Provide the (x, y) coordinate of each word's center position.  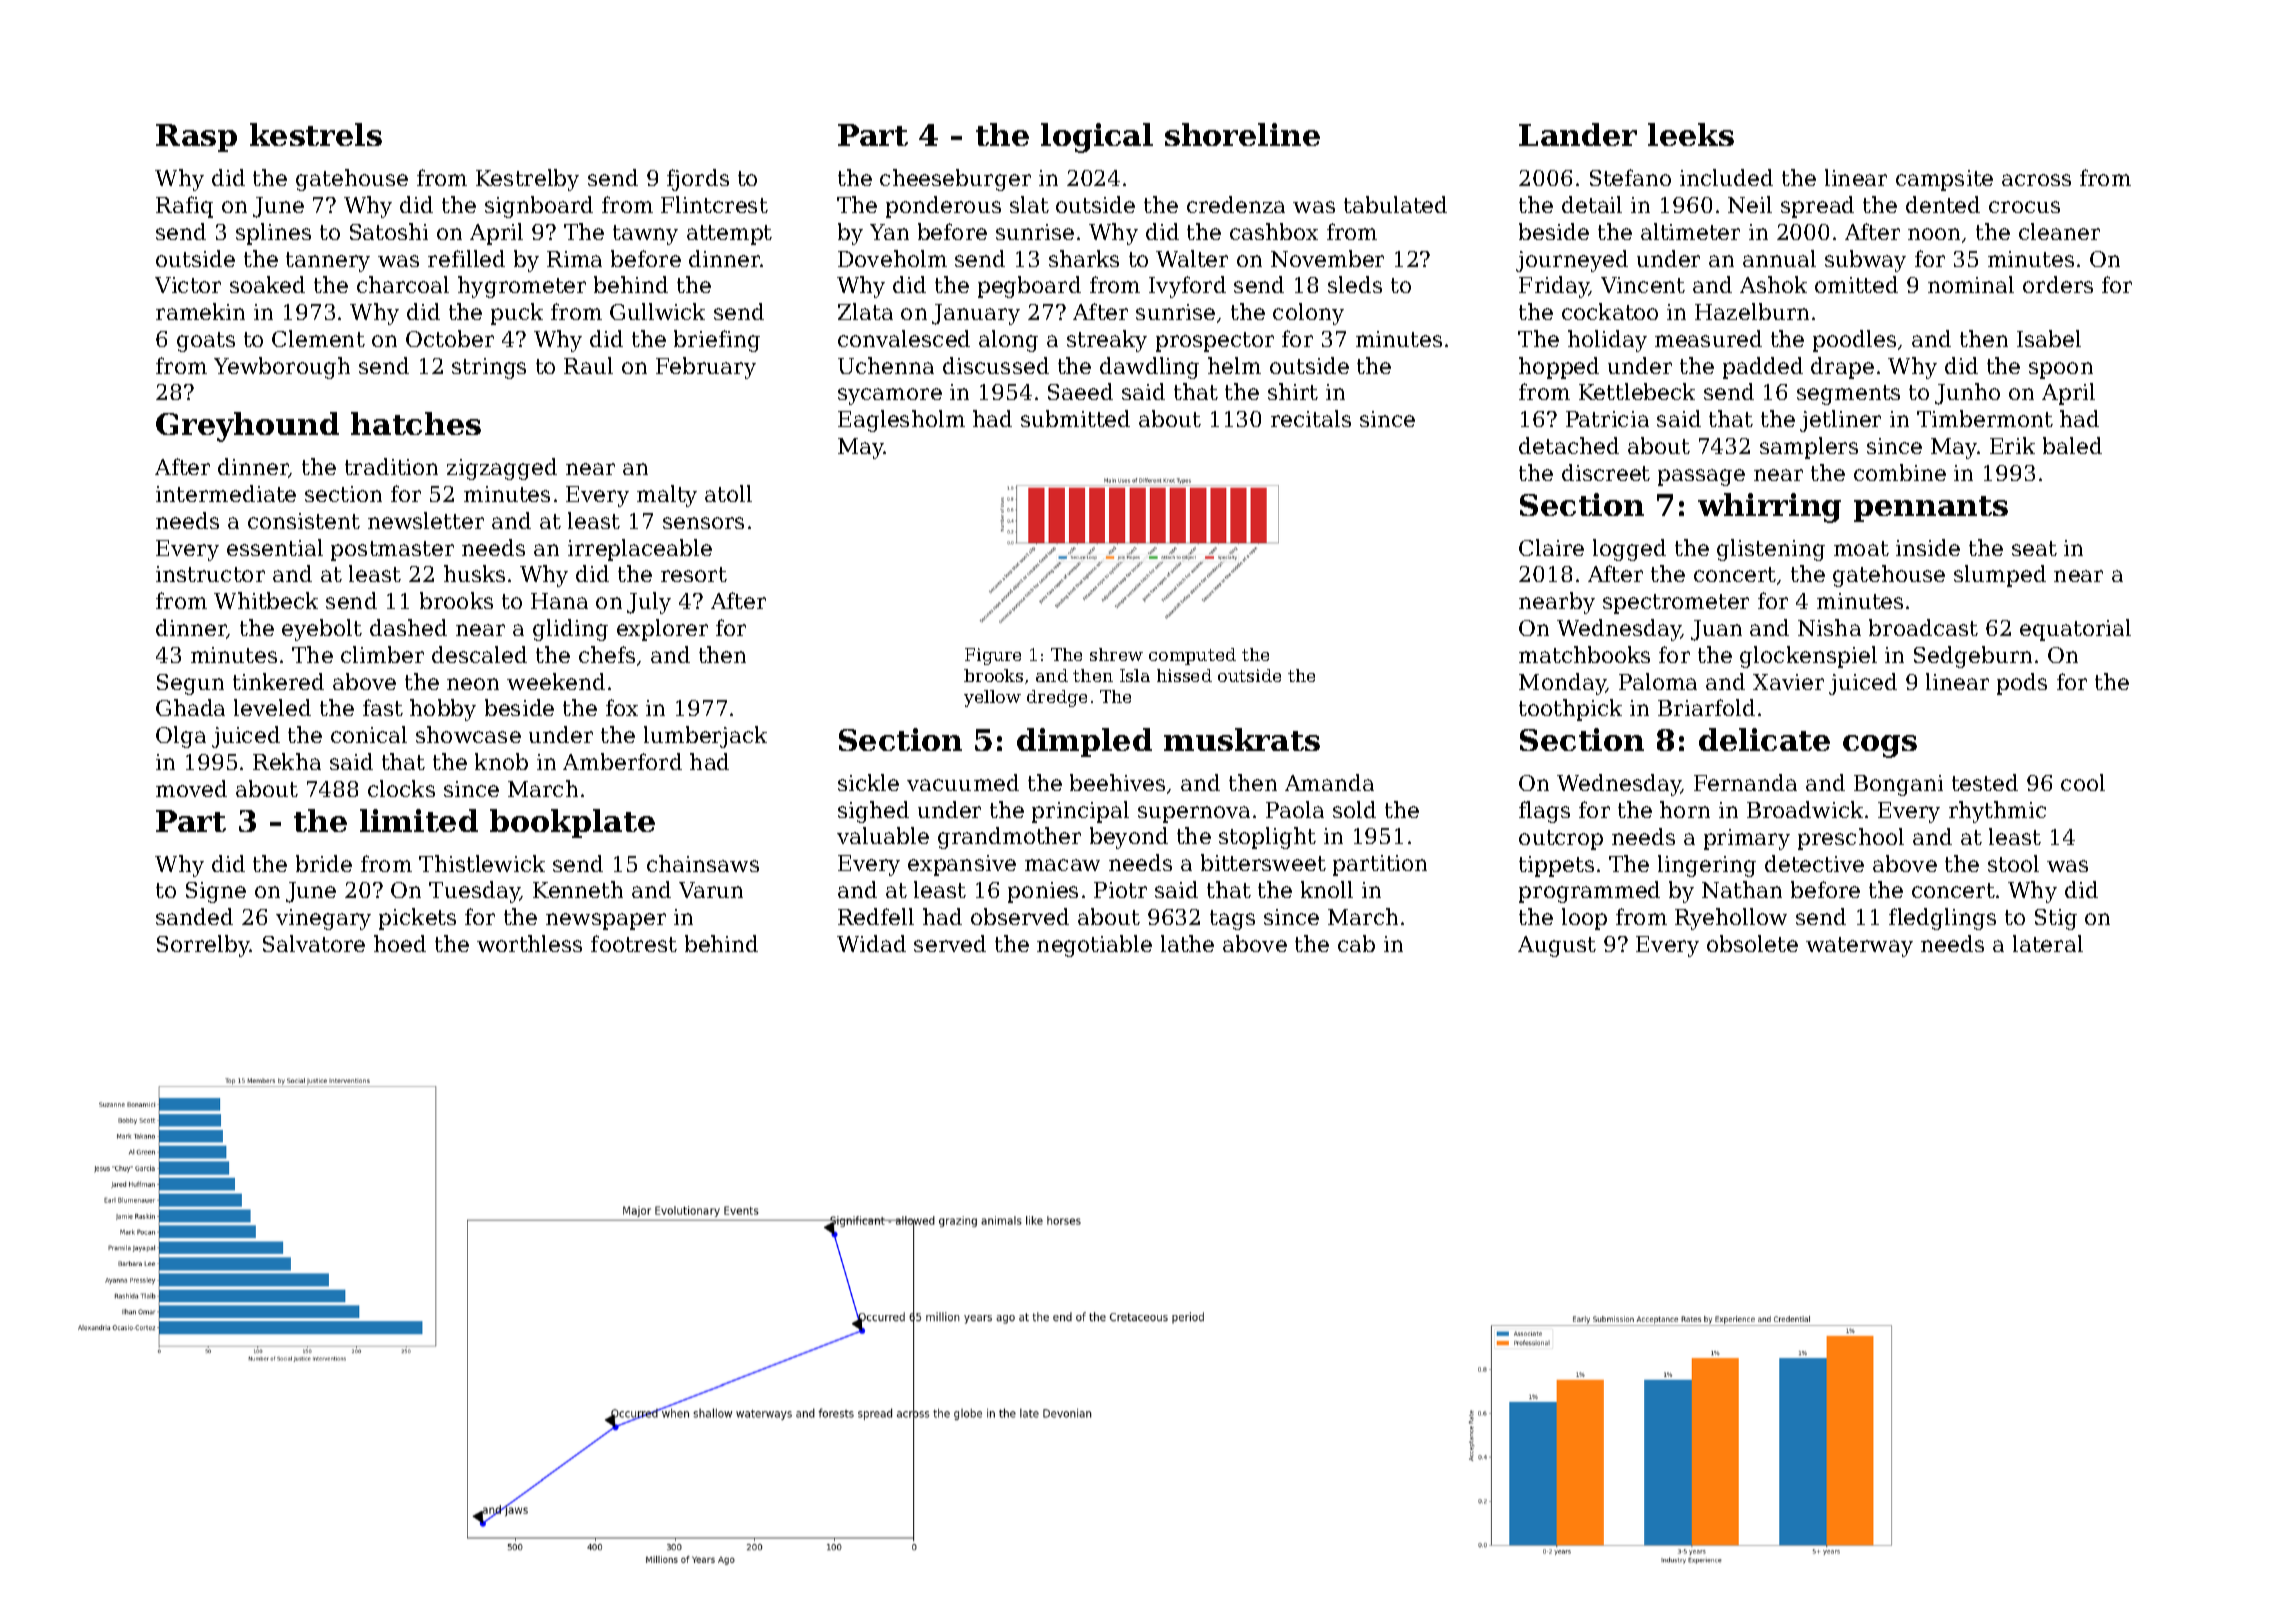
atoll (728, 493)
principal (1080, 812)
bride (324, 863)
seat (2034, 548)
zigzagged (502, 469)
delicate (1764, 739)
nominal (1971, 284)
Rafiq (184, 207)
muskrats (1242, 739)
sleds (1355, 284)
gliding (570, 630)
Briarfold (1706, 707)
